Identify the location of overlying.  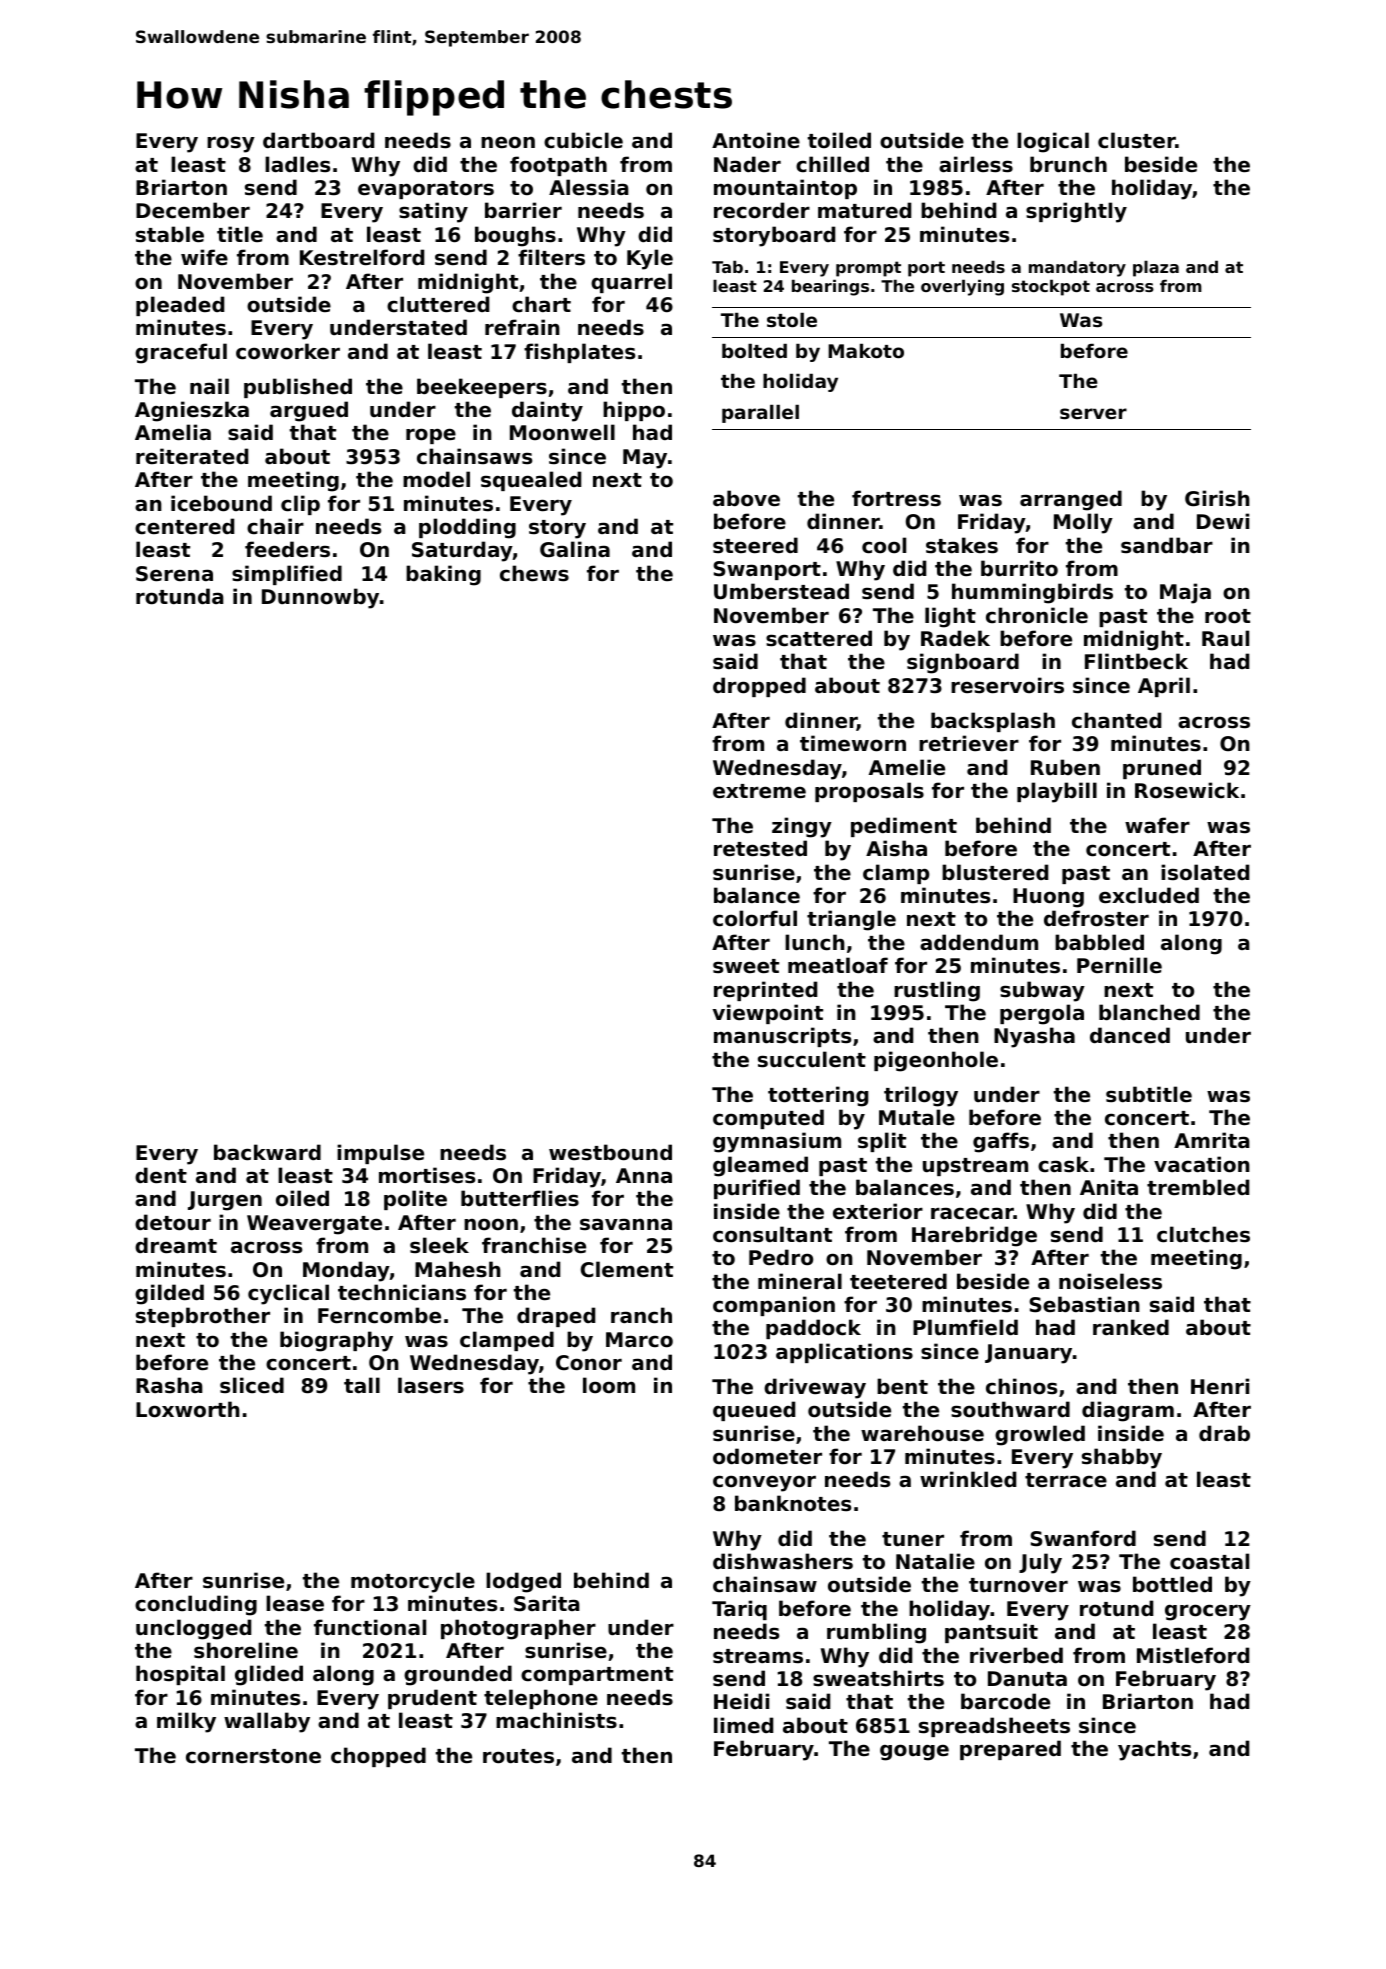
(962, 287).
